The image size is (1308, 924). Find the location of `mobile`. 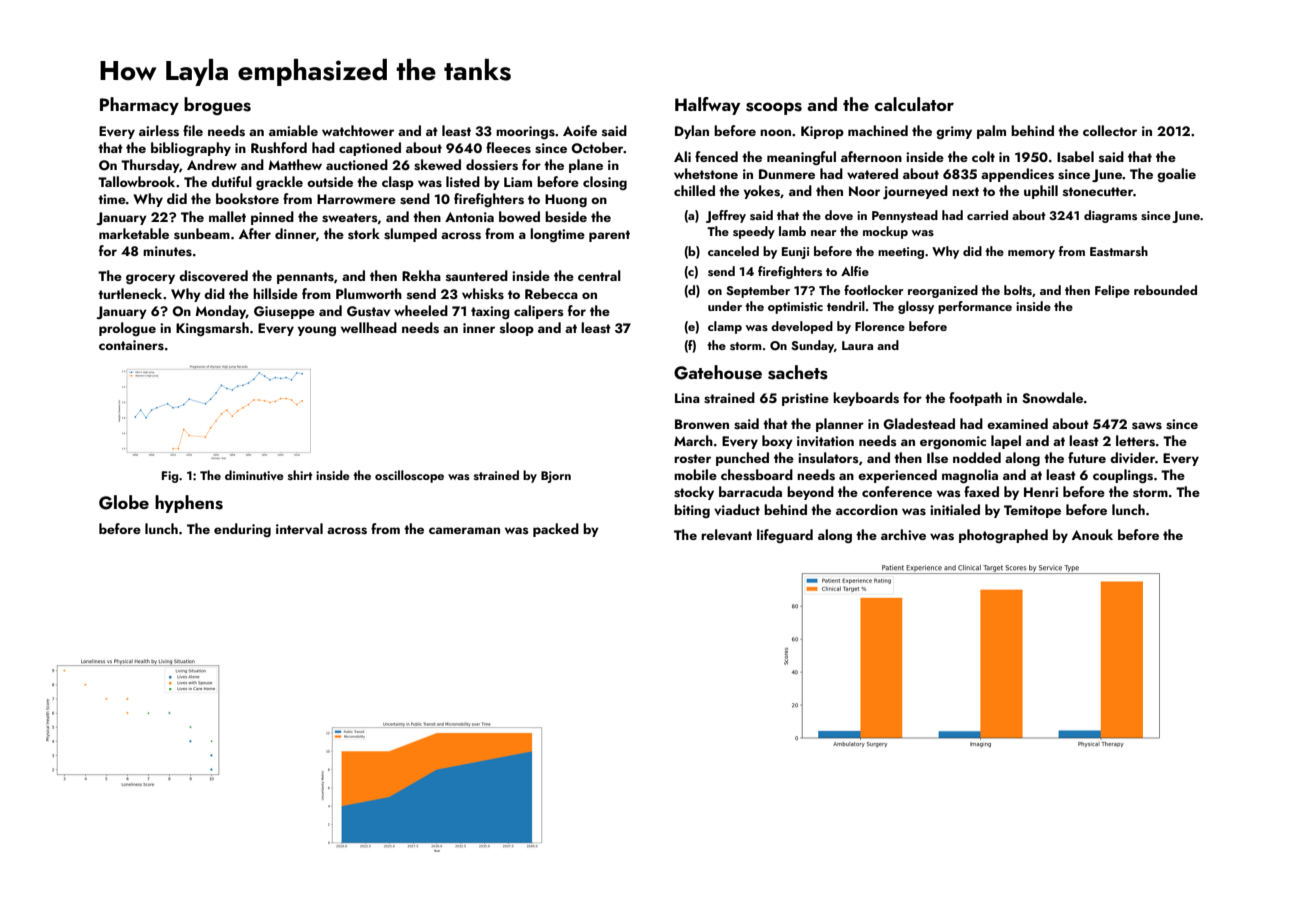

mobile is located at coordinates (695, 474).
